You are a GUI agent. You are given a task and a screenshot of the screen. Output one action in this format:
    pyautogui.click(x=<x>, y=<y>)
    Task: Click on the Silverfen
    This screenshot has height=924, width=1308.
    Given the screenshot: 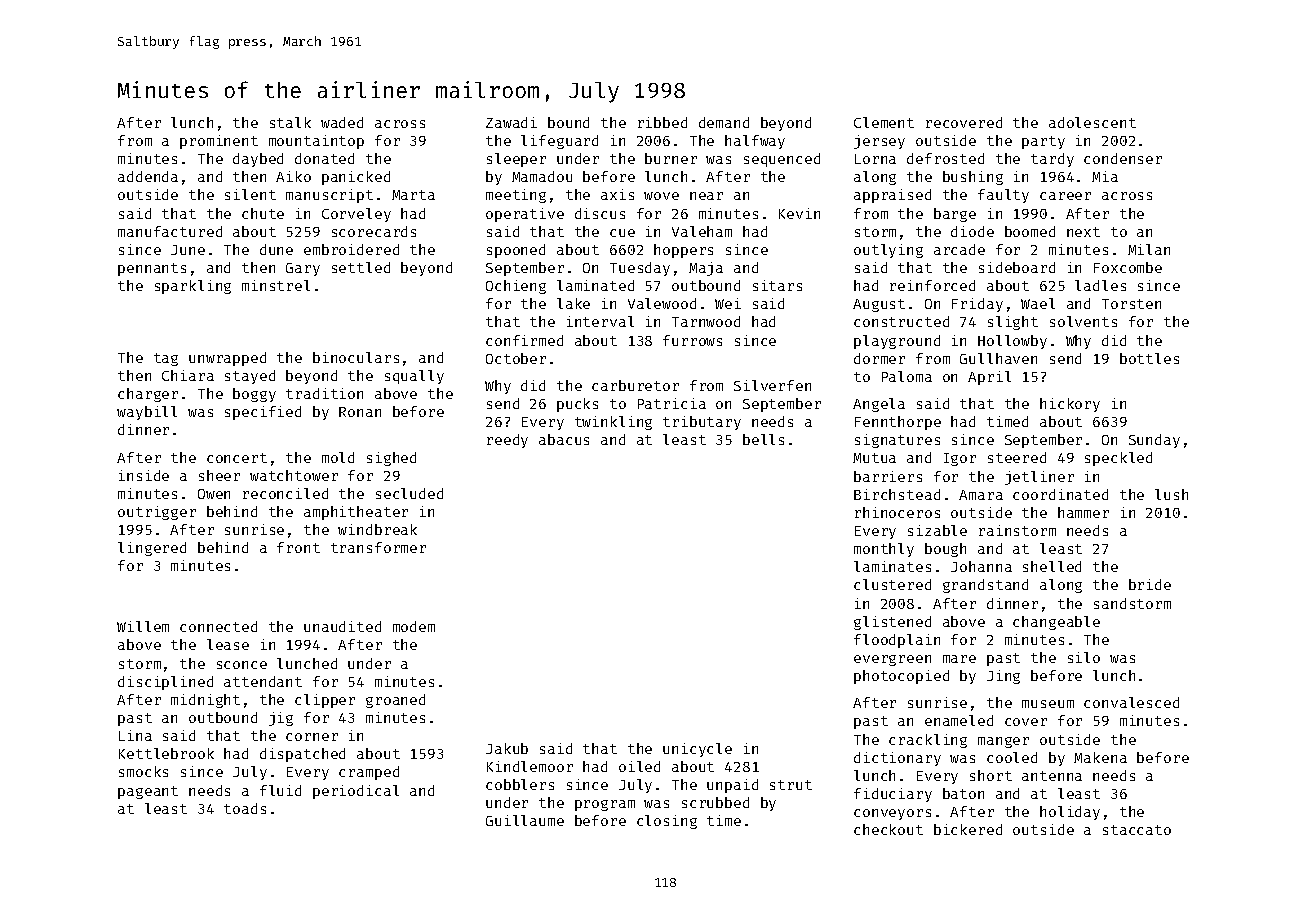 What is the action you would take?
    pyautogui.click(x=772, y=385)
